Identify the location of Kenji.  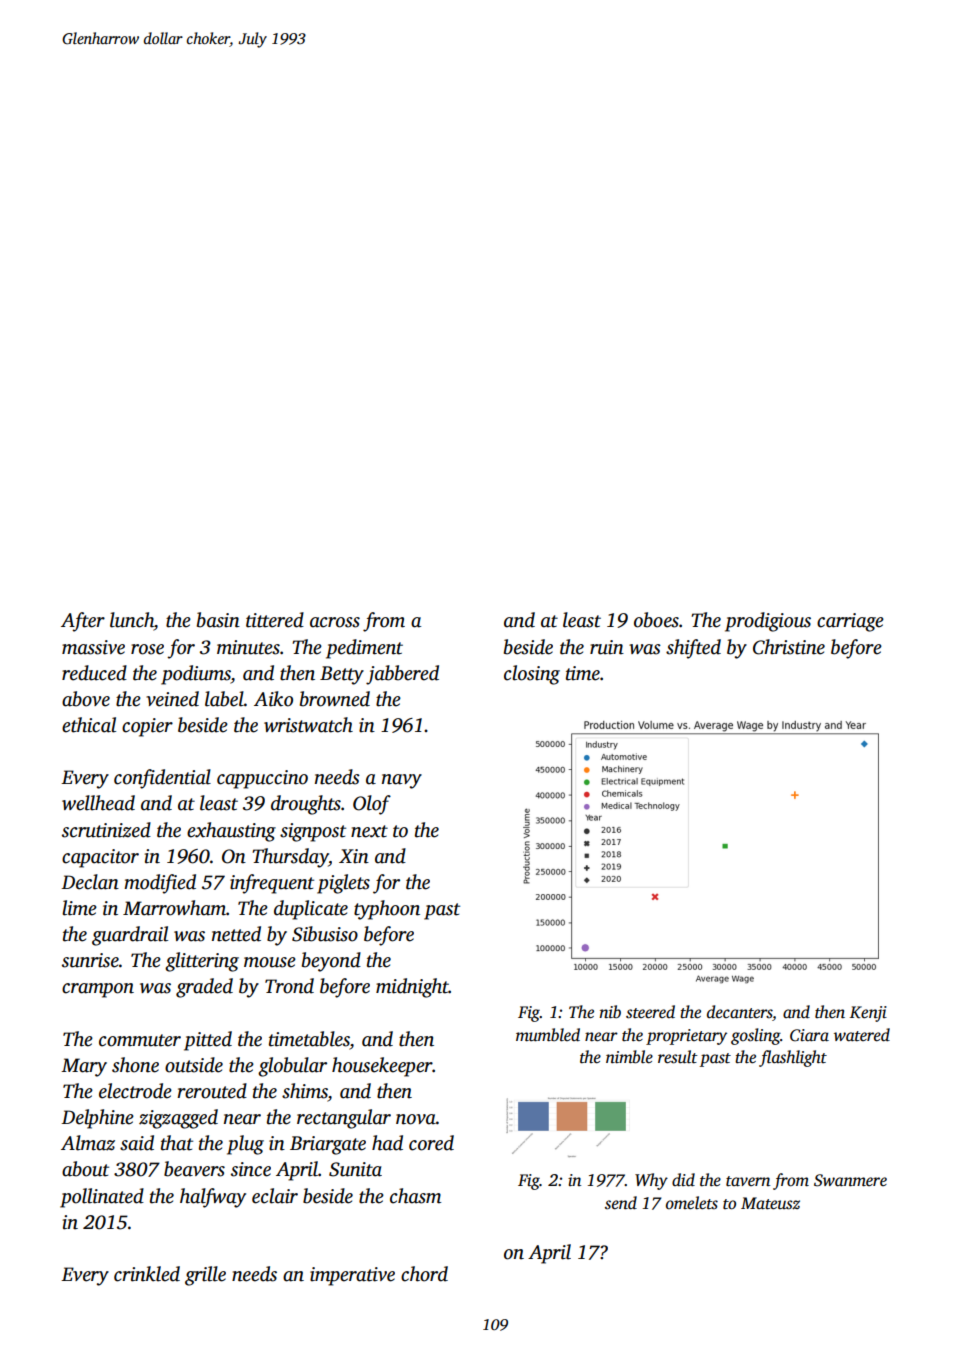
(868, 1014).
